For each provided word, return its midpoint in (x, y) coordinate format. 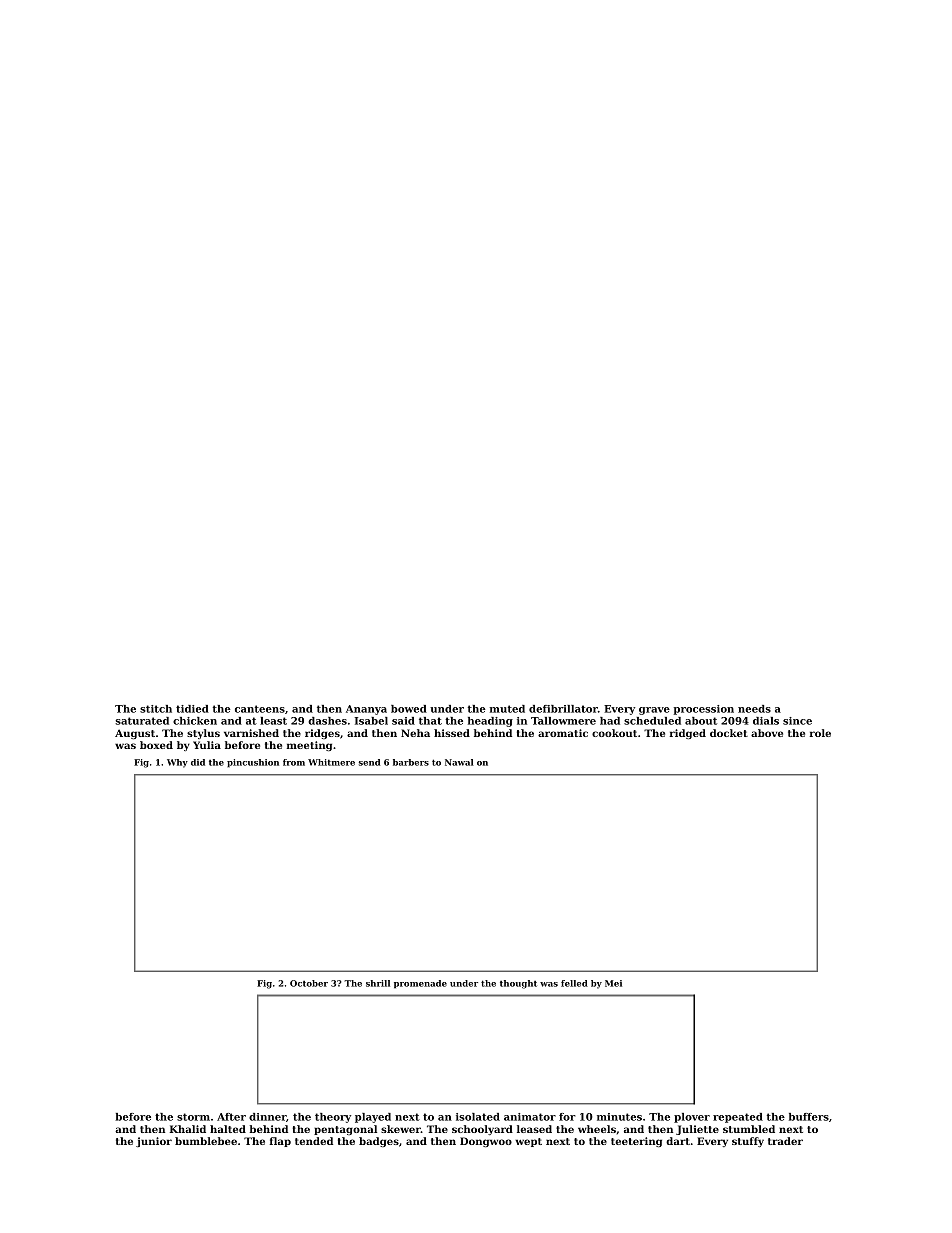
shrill (378, 983)
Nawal (459, 762)
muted (507, 709)
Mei (613, 983)
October (309, 983)
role (820, 733)
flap (280, 1142)
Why (177, 763)
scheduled (652, 721)
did (198, 762)
